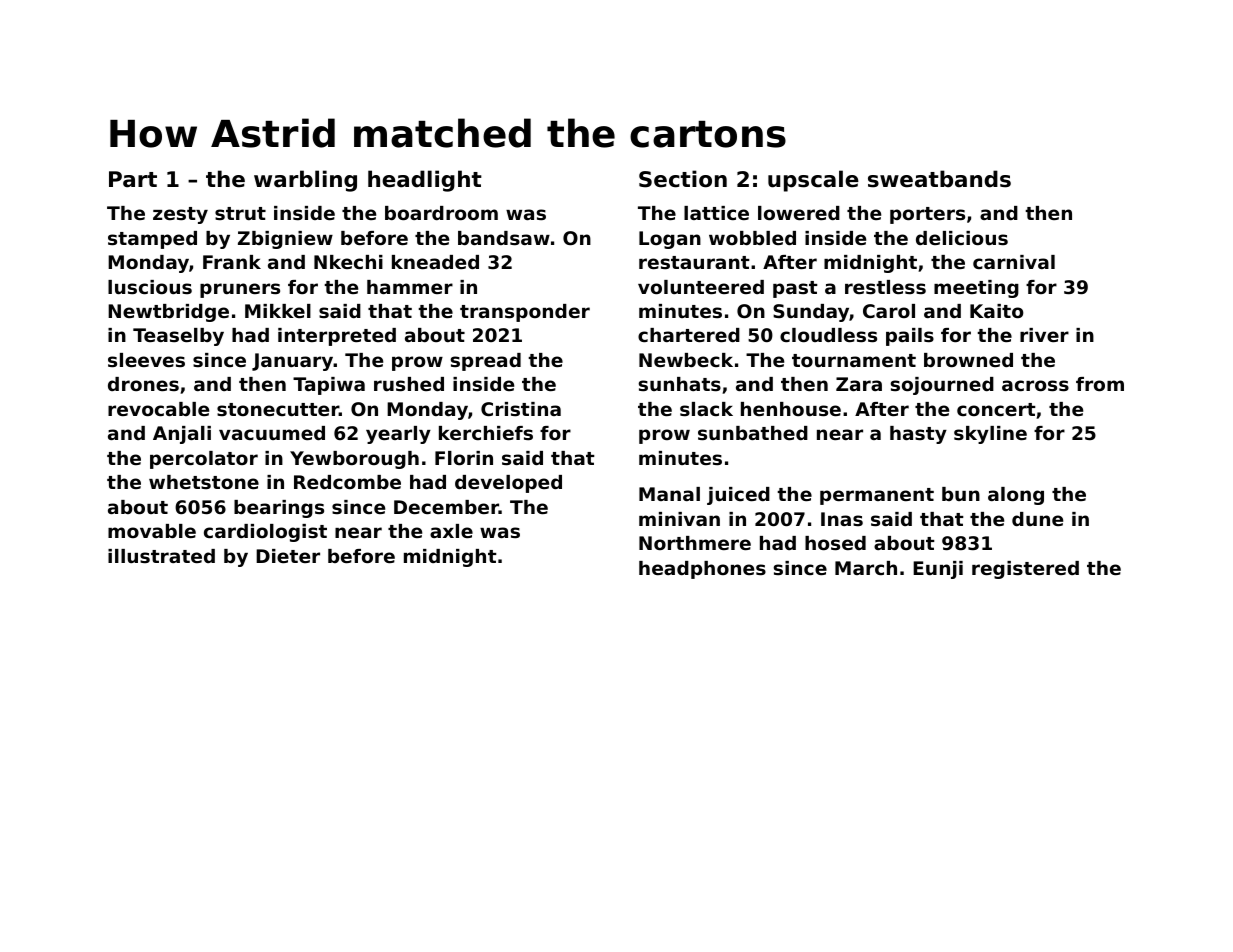  What do you see at coordinates (1014, 262) in the image?
I see `carnival` at bounding box center [1014, 262].
